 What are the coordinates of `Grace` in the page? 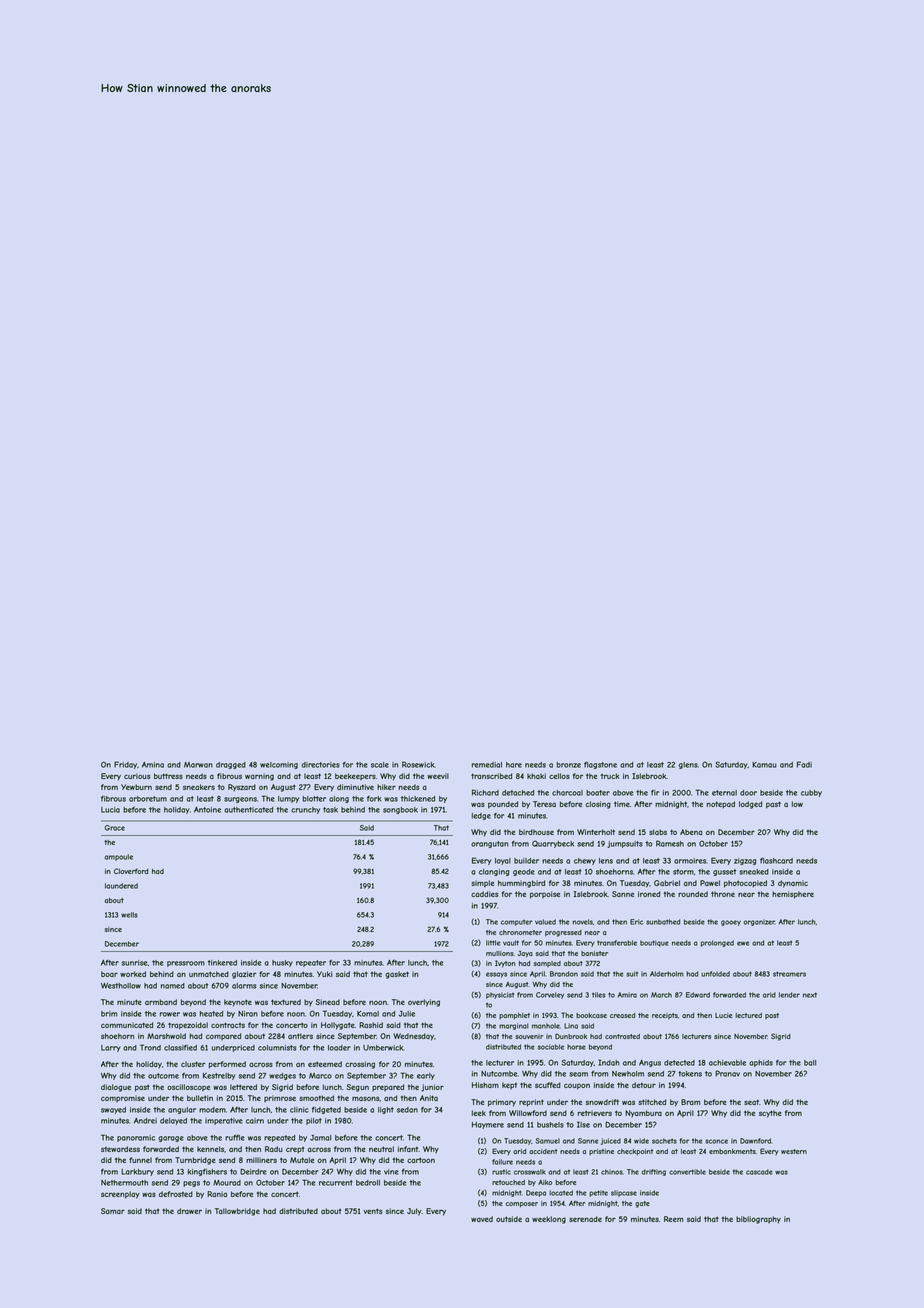 It's located at (114, 828).
